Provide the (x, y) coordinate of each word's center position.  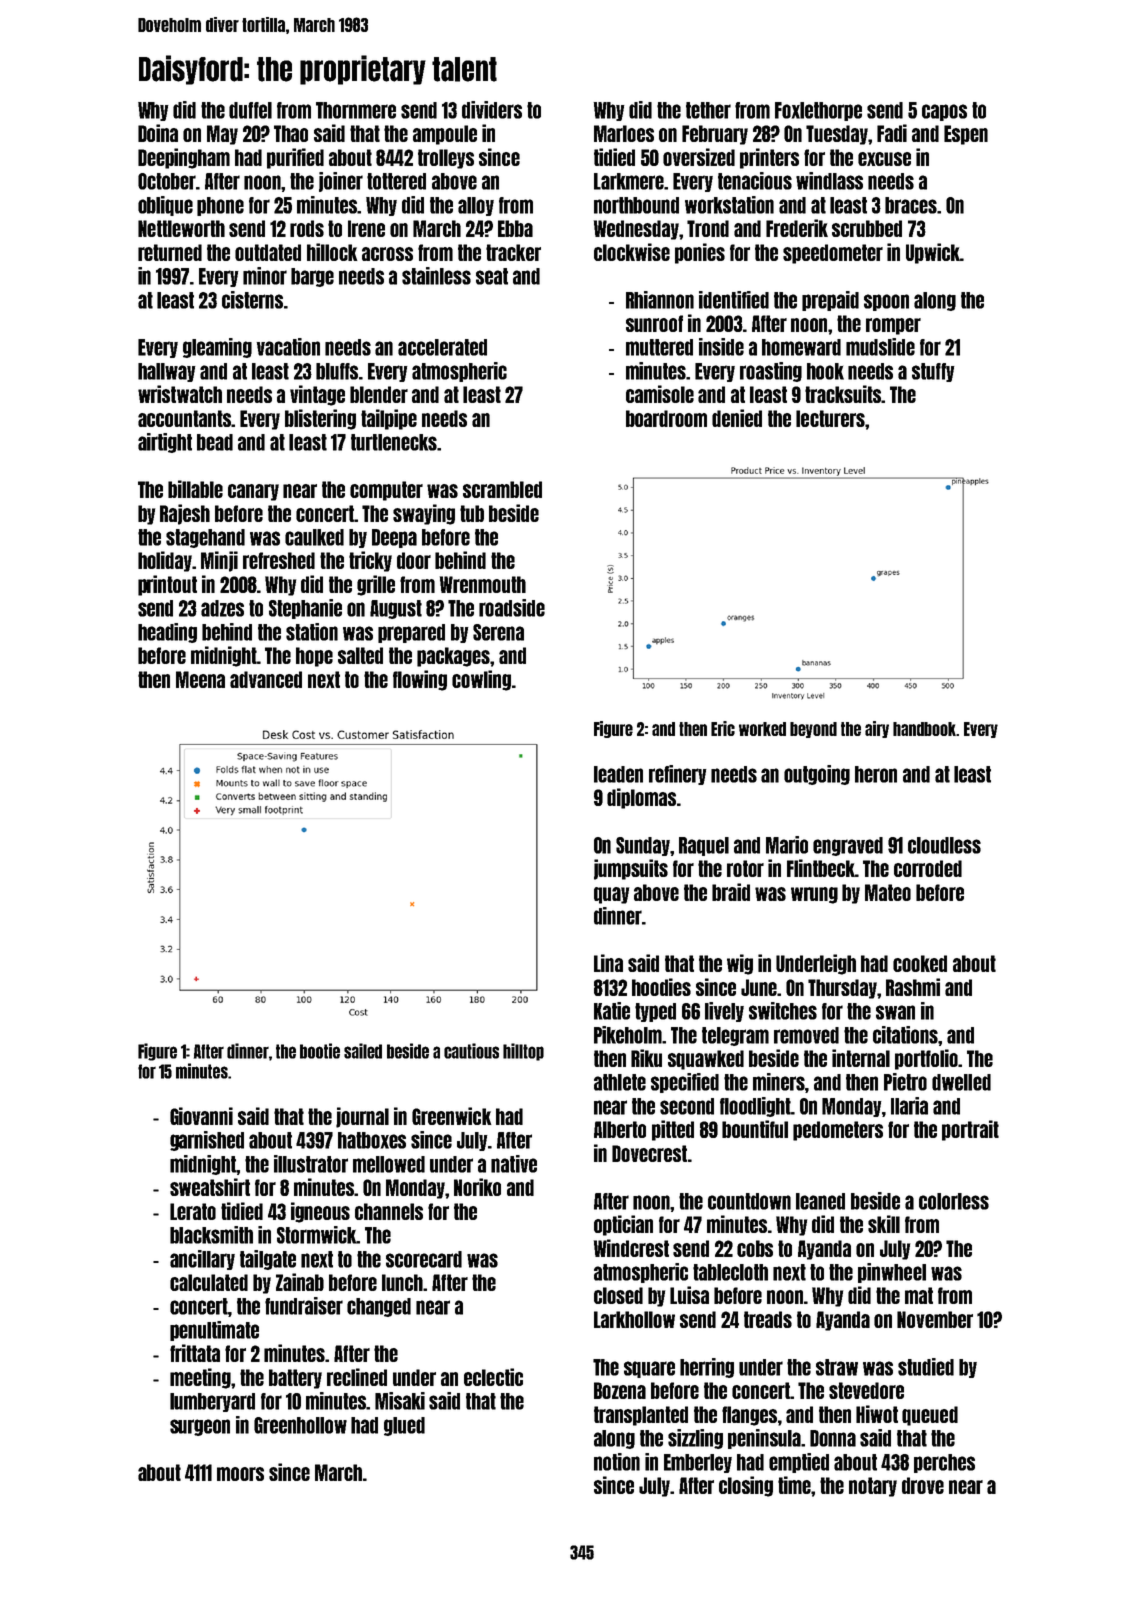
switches (783, 1011)
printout (167, 585)
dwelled (961, 1082)
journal (362, 1117)
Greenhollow (300, 1425)
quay (611, 895)
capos (944, 112)
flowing (420, 680)
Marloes (624, 133)
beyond (813, 730)
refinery (678, 775)
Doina (158, 133)
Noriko (477, 1187)
